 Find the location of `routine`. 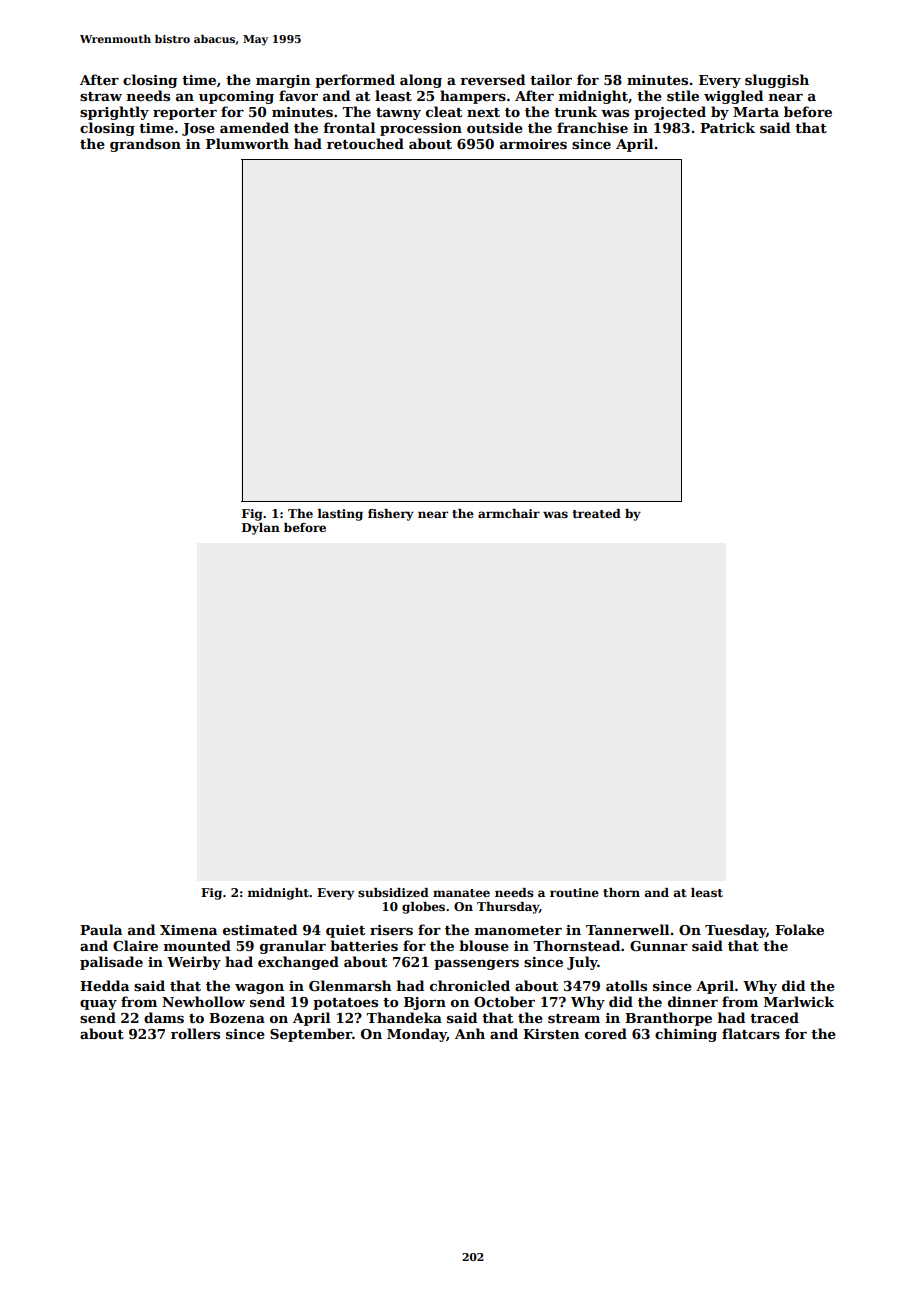

routine is located at coordinates (574, 892).
